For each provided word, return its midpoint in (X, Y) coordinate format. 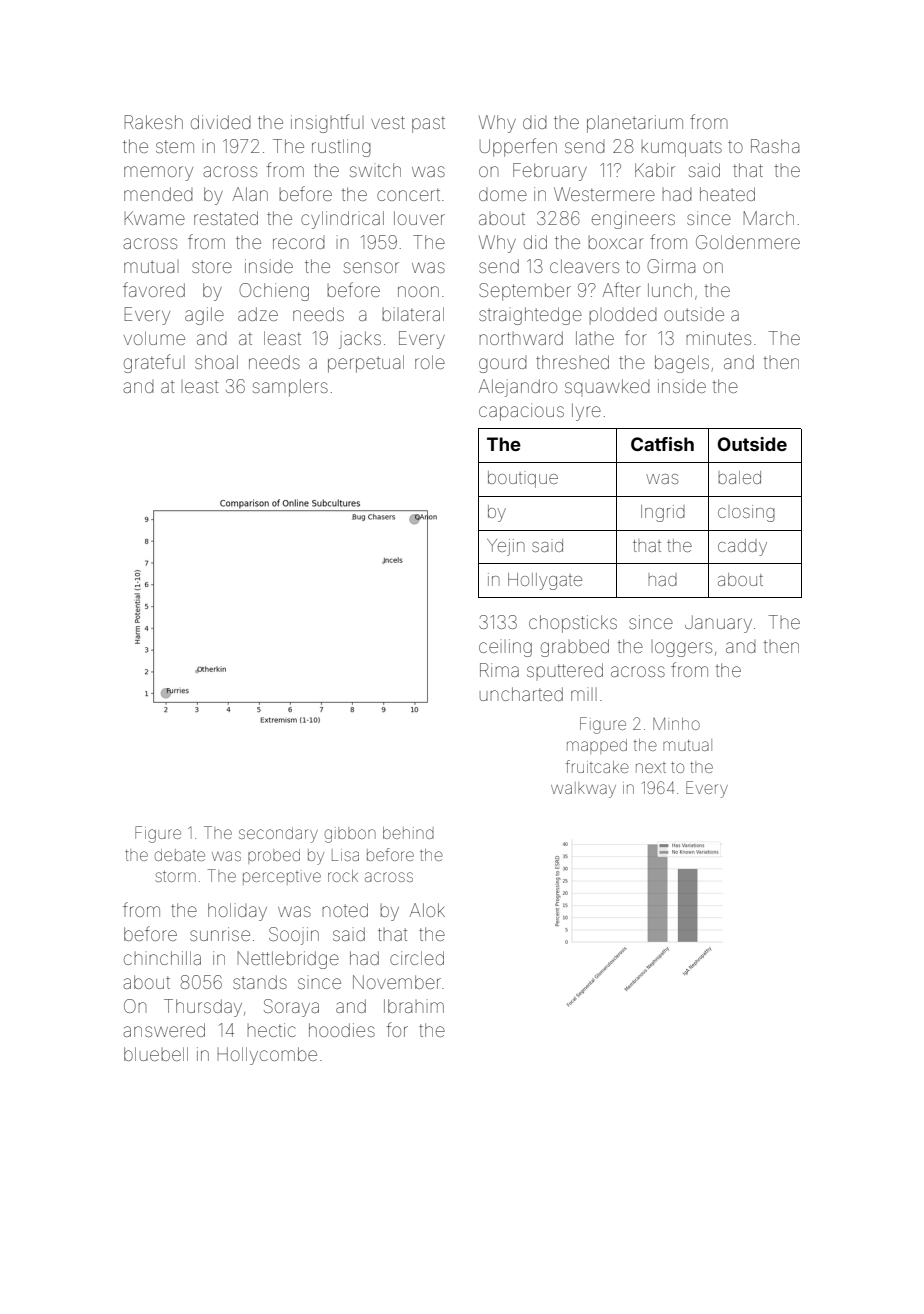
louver (419, 218)
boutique (523, 479)
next (651, 768)
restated (226, 218)
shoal (216, 362)
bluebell (156, 1054)
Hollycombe (267, 1056)
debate (180, 855)
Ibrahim (414, 1006)
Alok (427, 910)
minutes (718, 338)
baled (739, 477)
